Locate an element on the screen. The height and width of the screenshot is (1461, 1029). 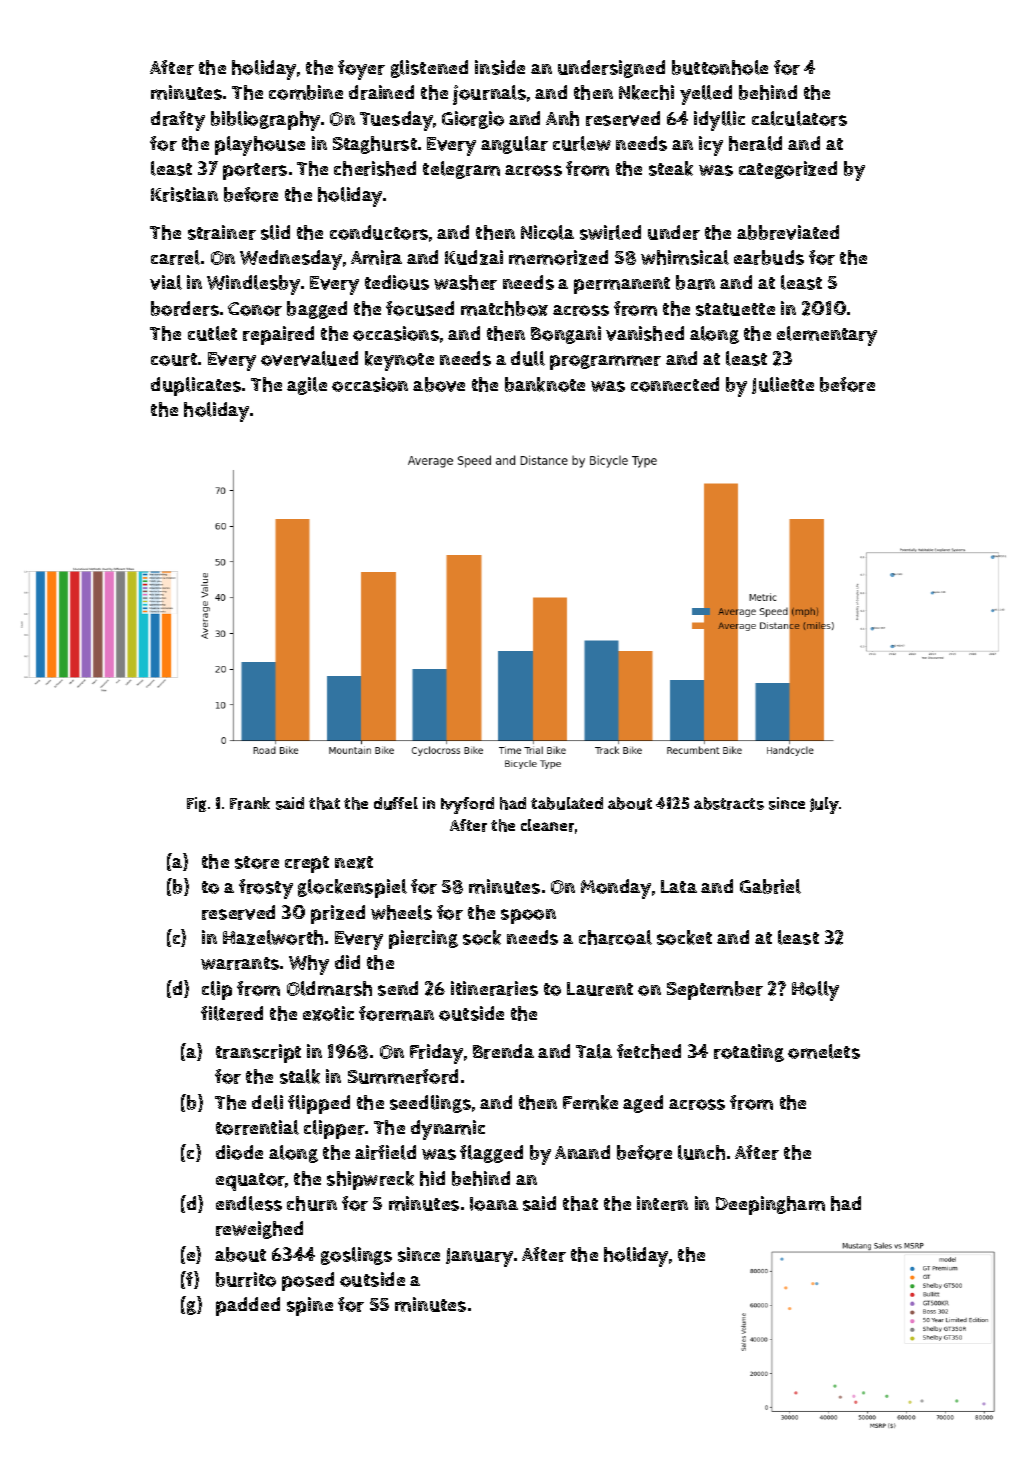
Ivyford is located at coordinates (467, 805).
